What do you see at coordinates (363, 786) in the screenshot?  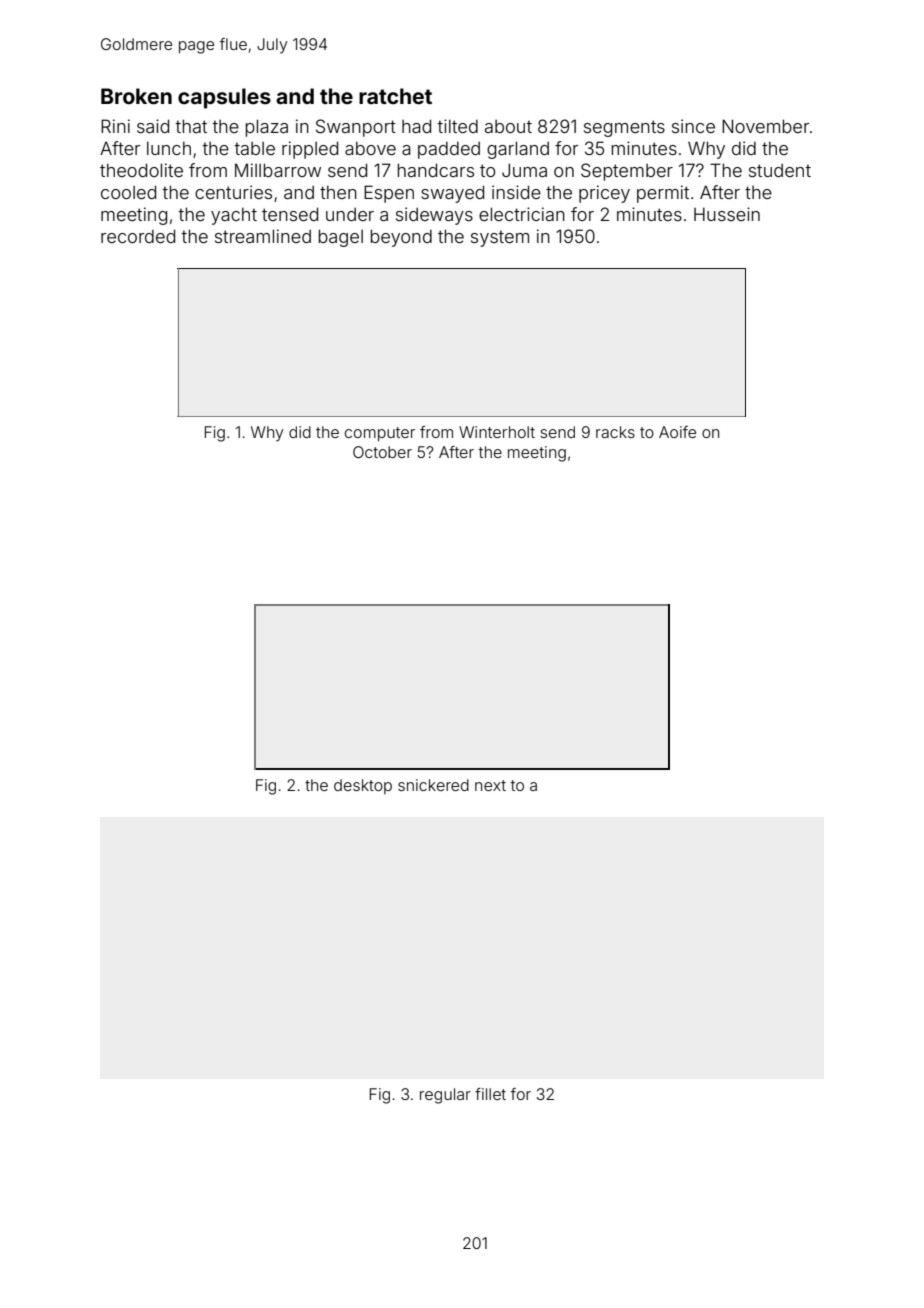 I see `desktop` at bounding box center [363, 786].
